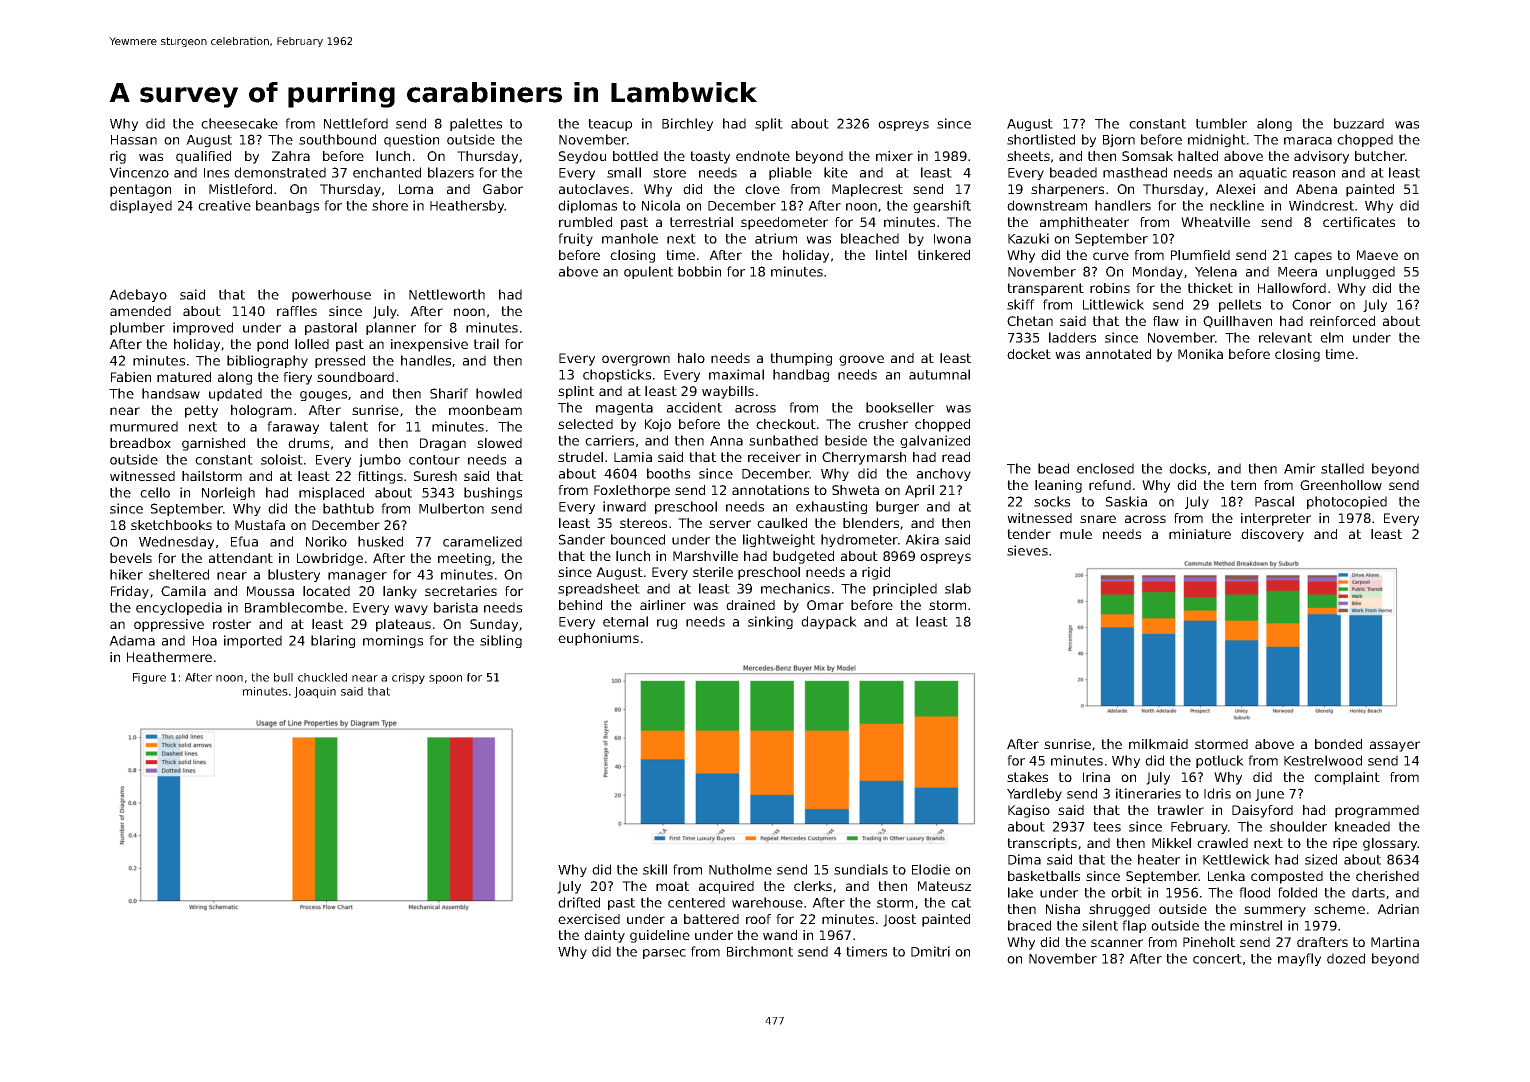  What do you see at coordinates (694, 407) in the screenshot?
I see `accident` at bounding box center [694, 407].
